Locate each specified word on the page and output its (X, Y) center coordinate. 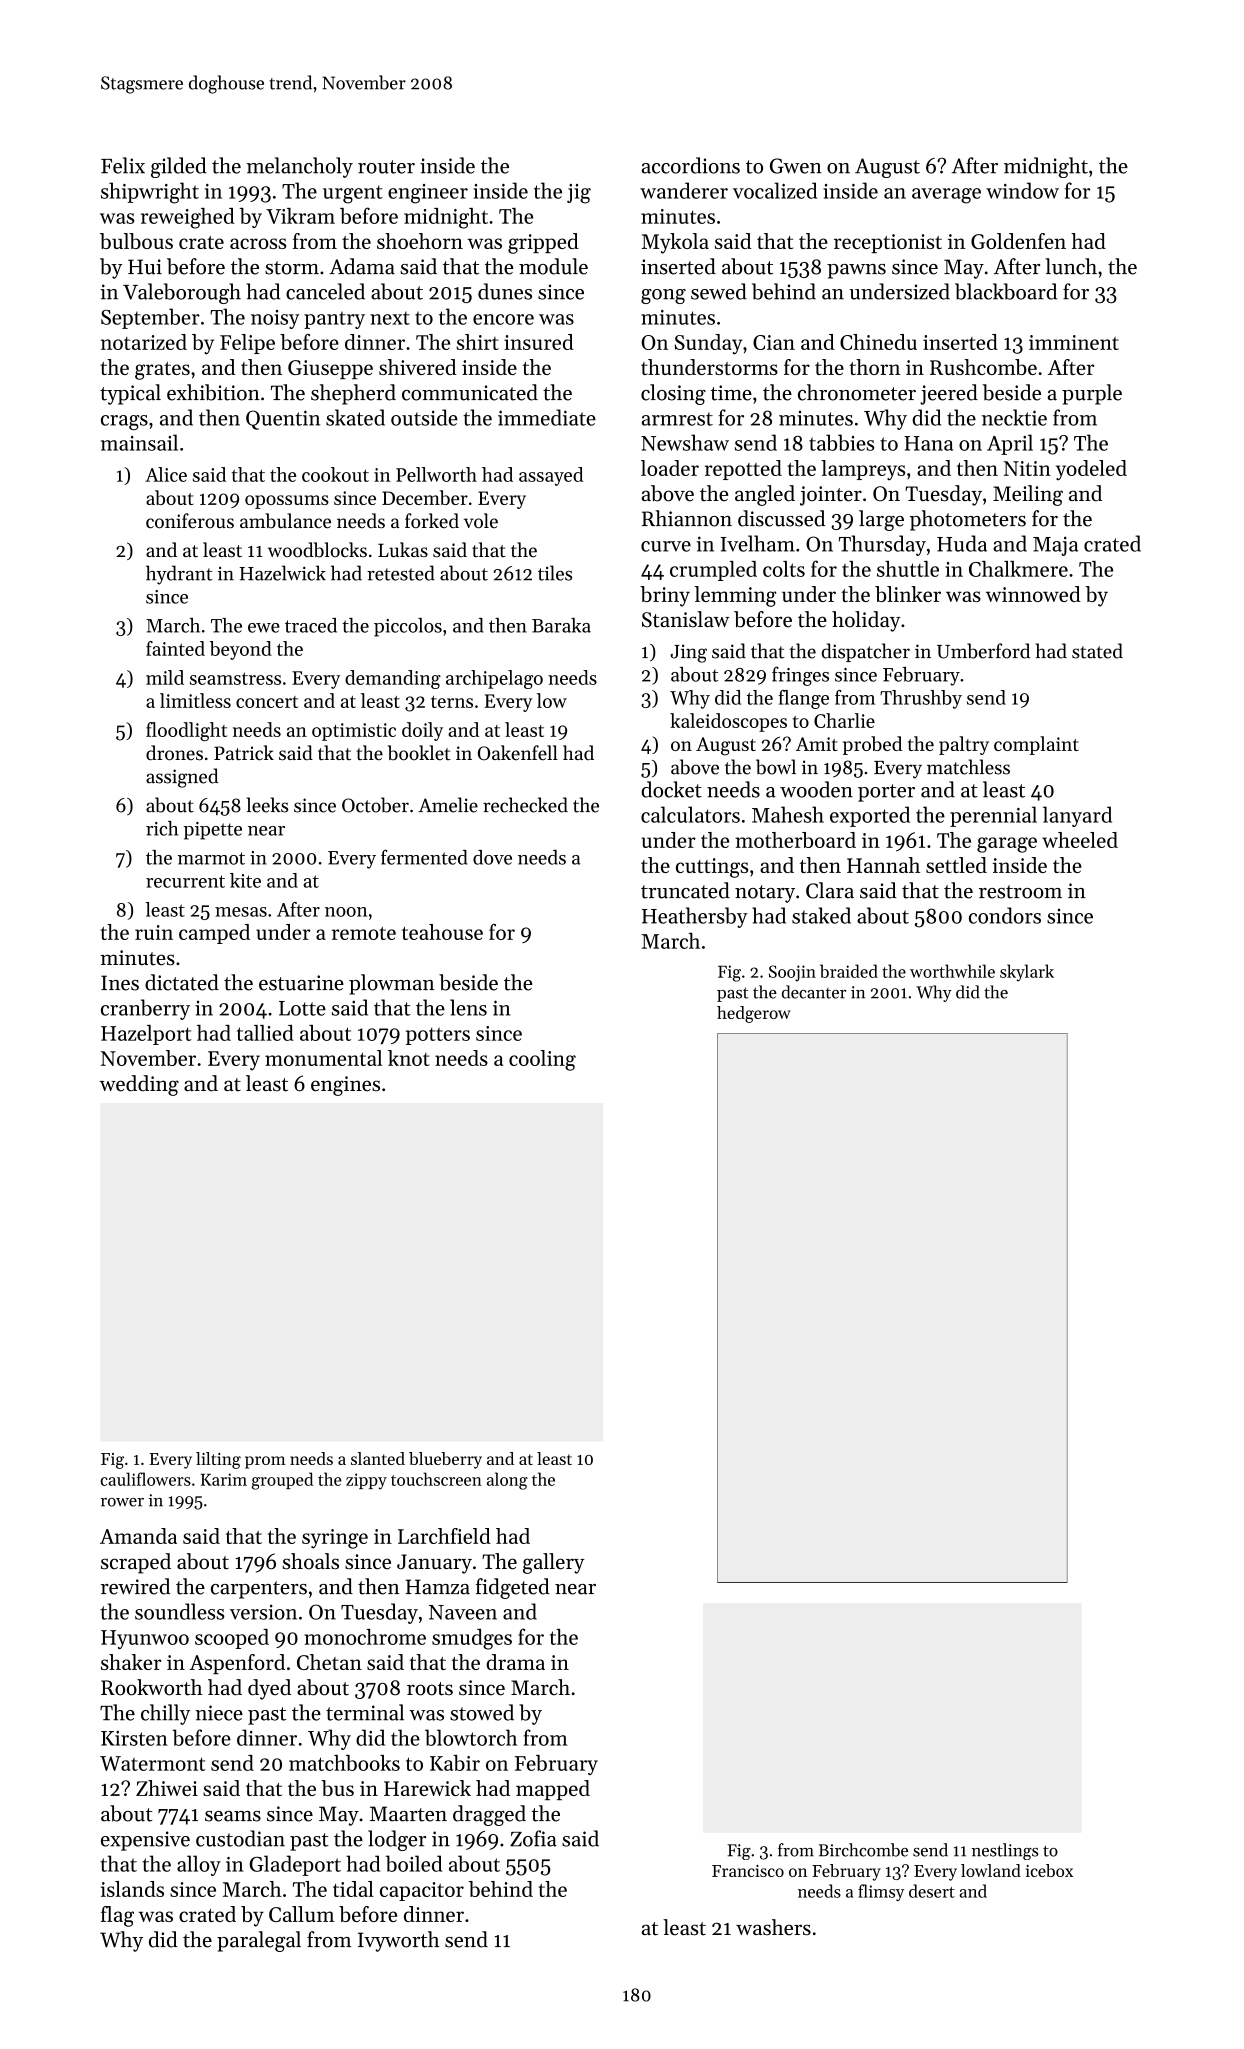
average (946, 196)
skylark (1027, 973)
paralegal (259, 1941)
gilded (178, 167)
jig (579, 194)
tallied (265, 1033)
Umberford (983, 651)
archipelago (494, 679)
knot (409, 1058)
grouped (282, 1481)
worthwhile (952, 971)
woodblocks (317, 550)
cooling (542, 1060)
